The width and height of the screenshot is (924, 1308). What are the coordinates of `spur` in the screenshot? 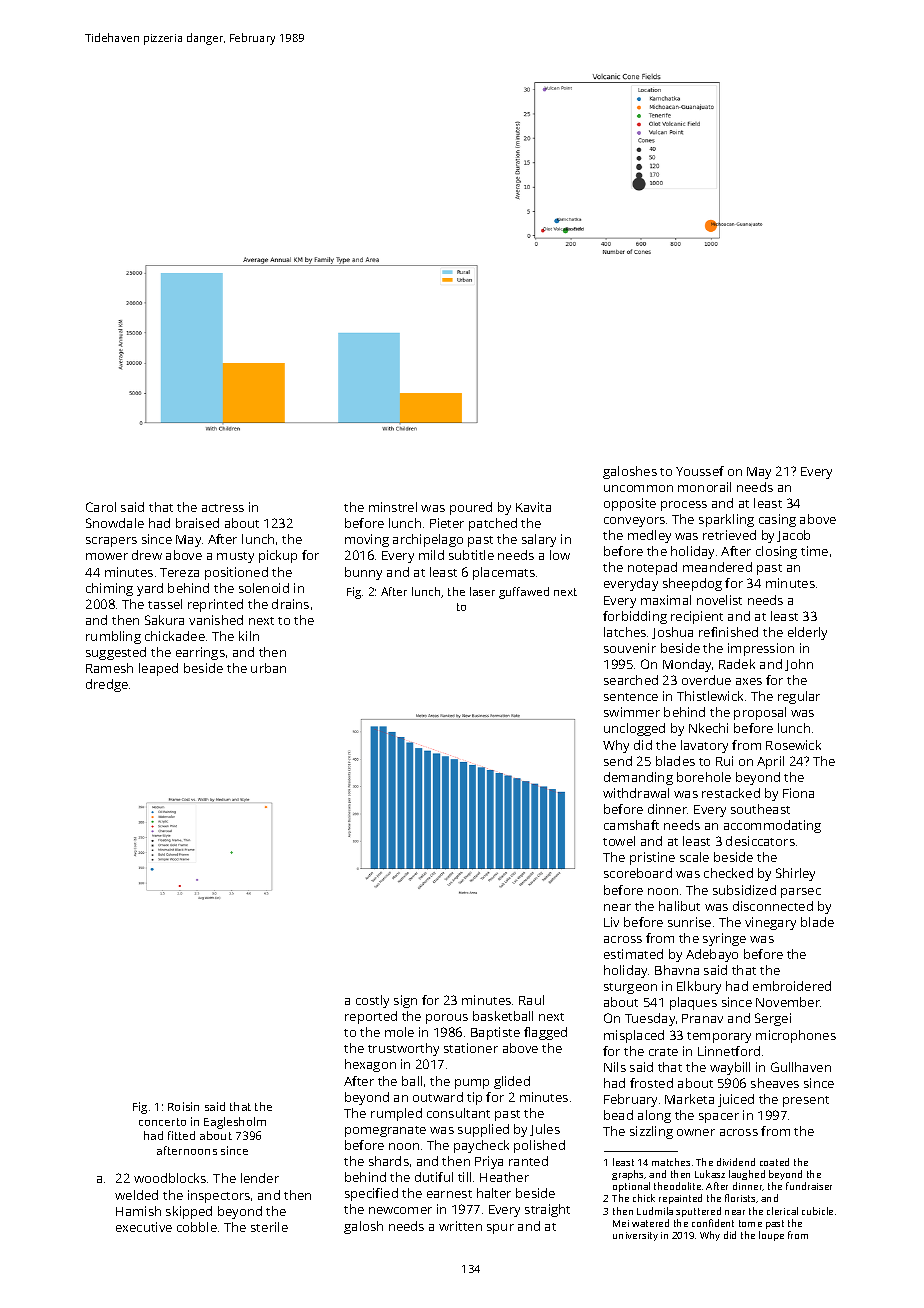 It's located at (500, 1229).
